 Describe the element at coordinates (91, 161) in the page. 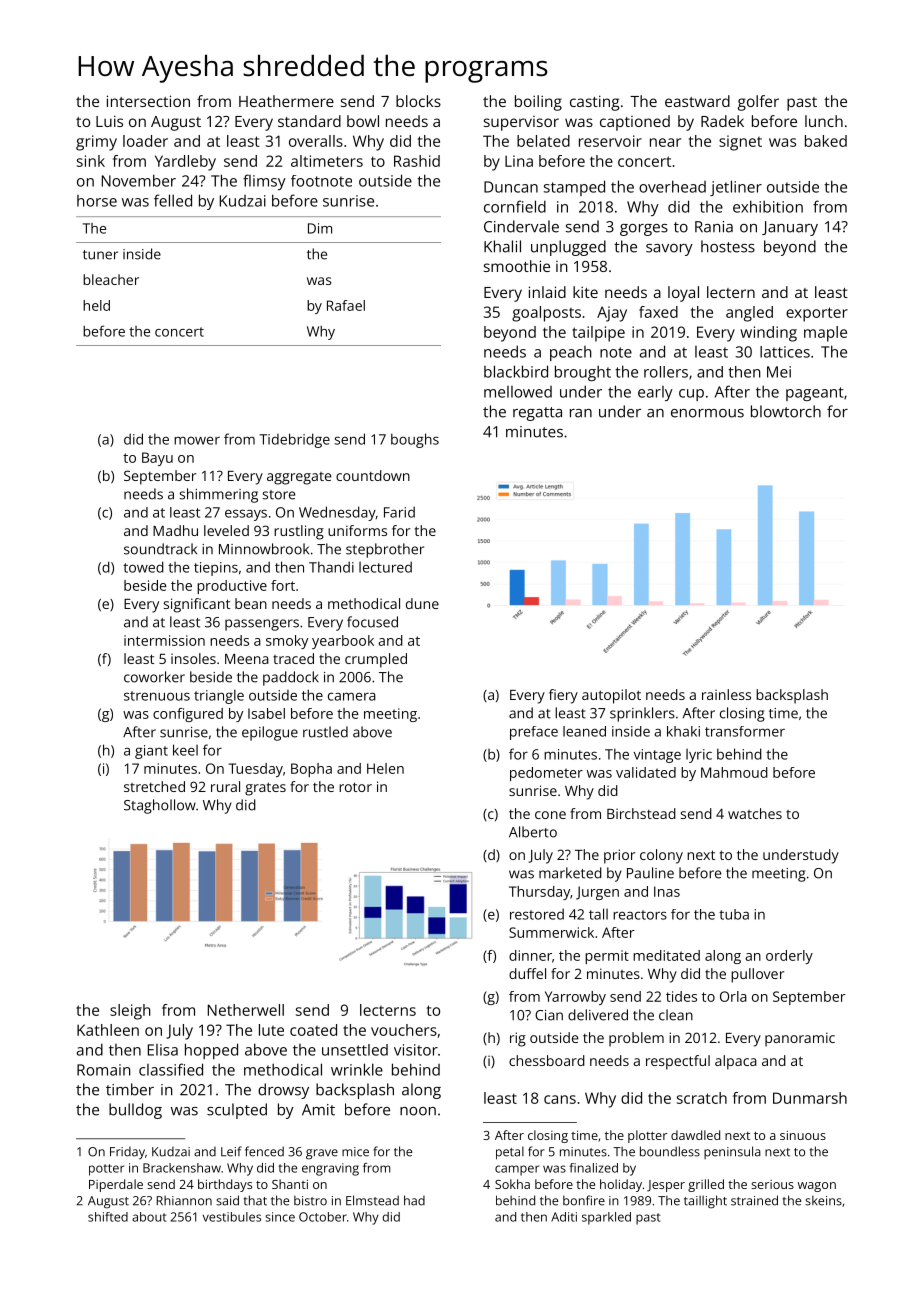

I see `sink` at that location.
